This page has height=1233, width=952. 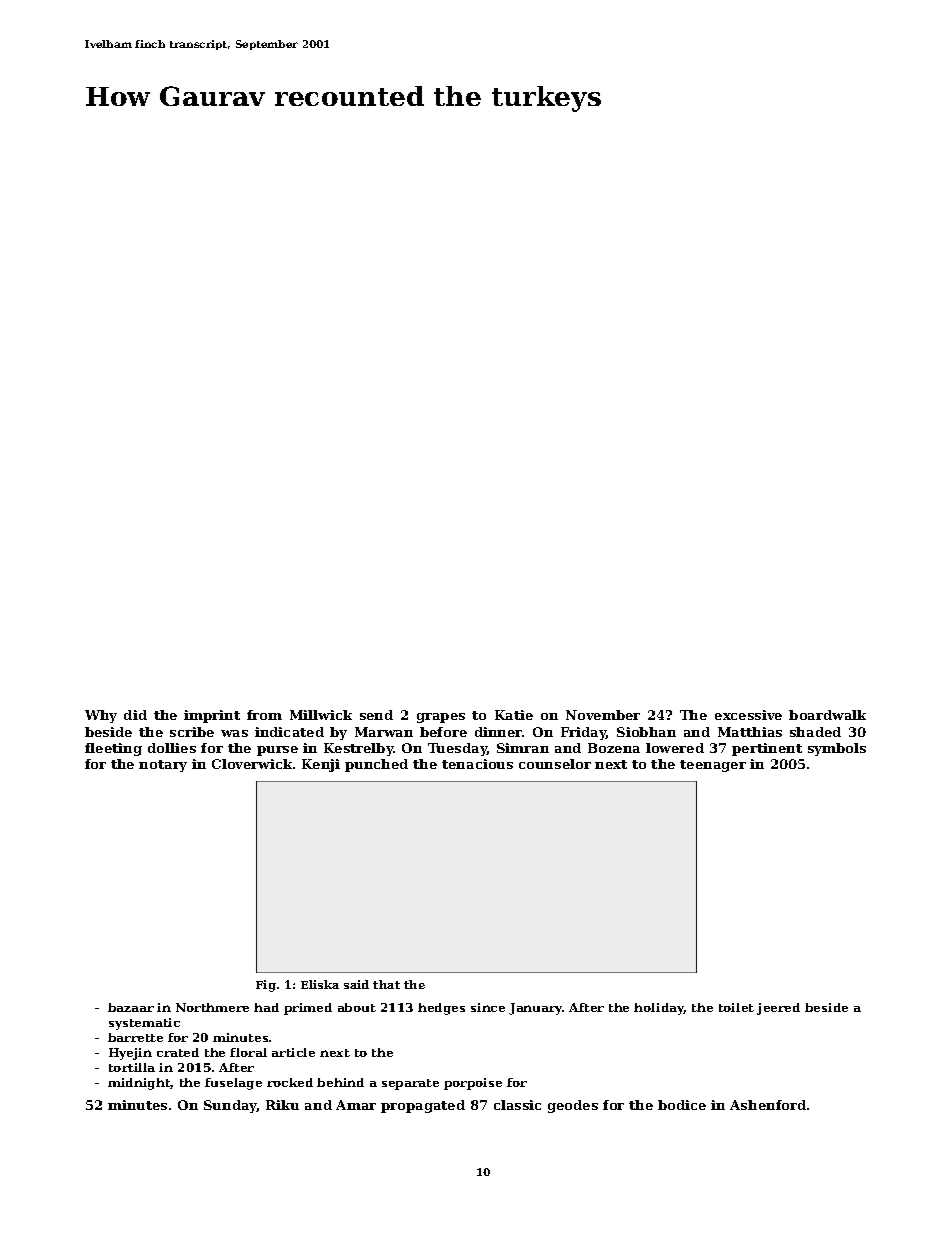 What do you see at coordinates (252, 764) in the page?
I see `Cloverwick` at bounding box center [252, 764].
